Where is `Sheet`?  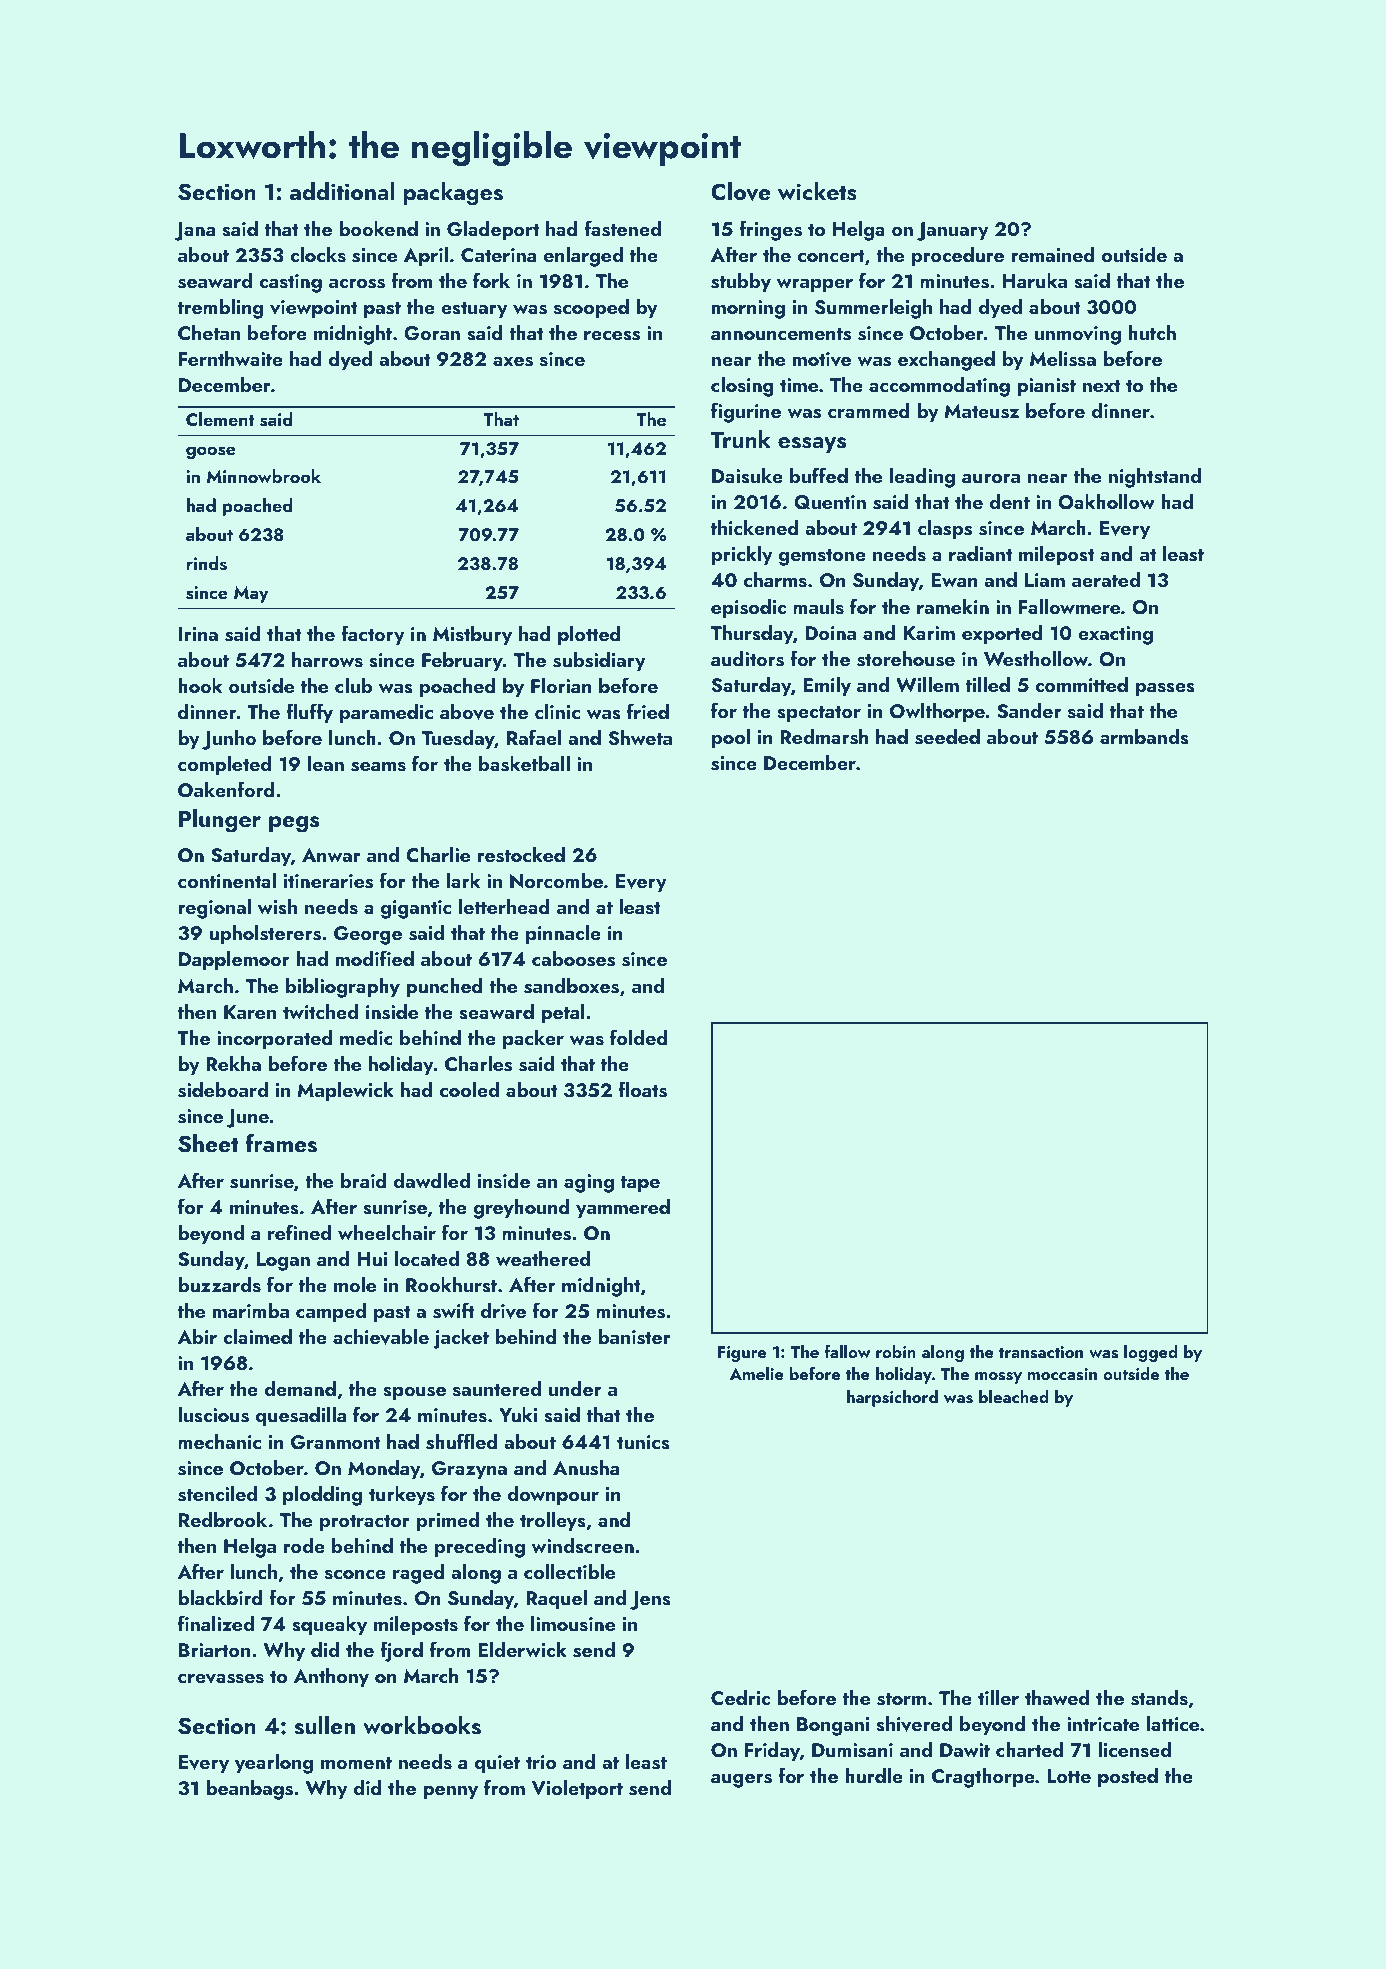
Sheet is located at coordinates (208, 1143).
